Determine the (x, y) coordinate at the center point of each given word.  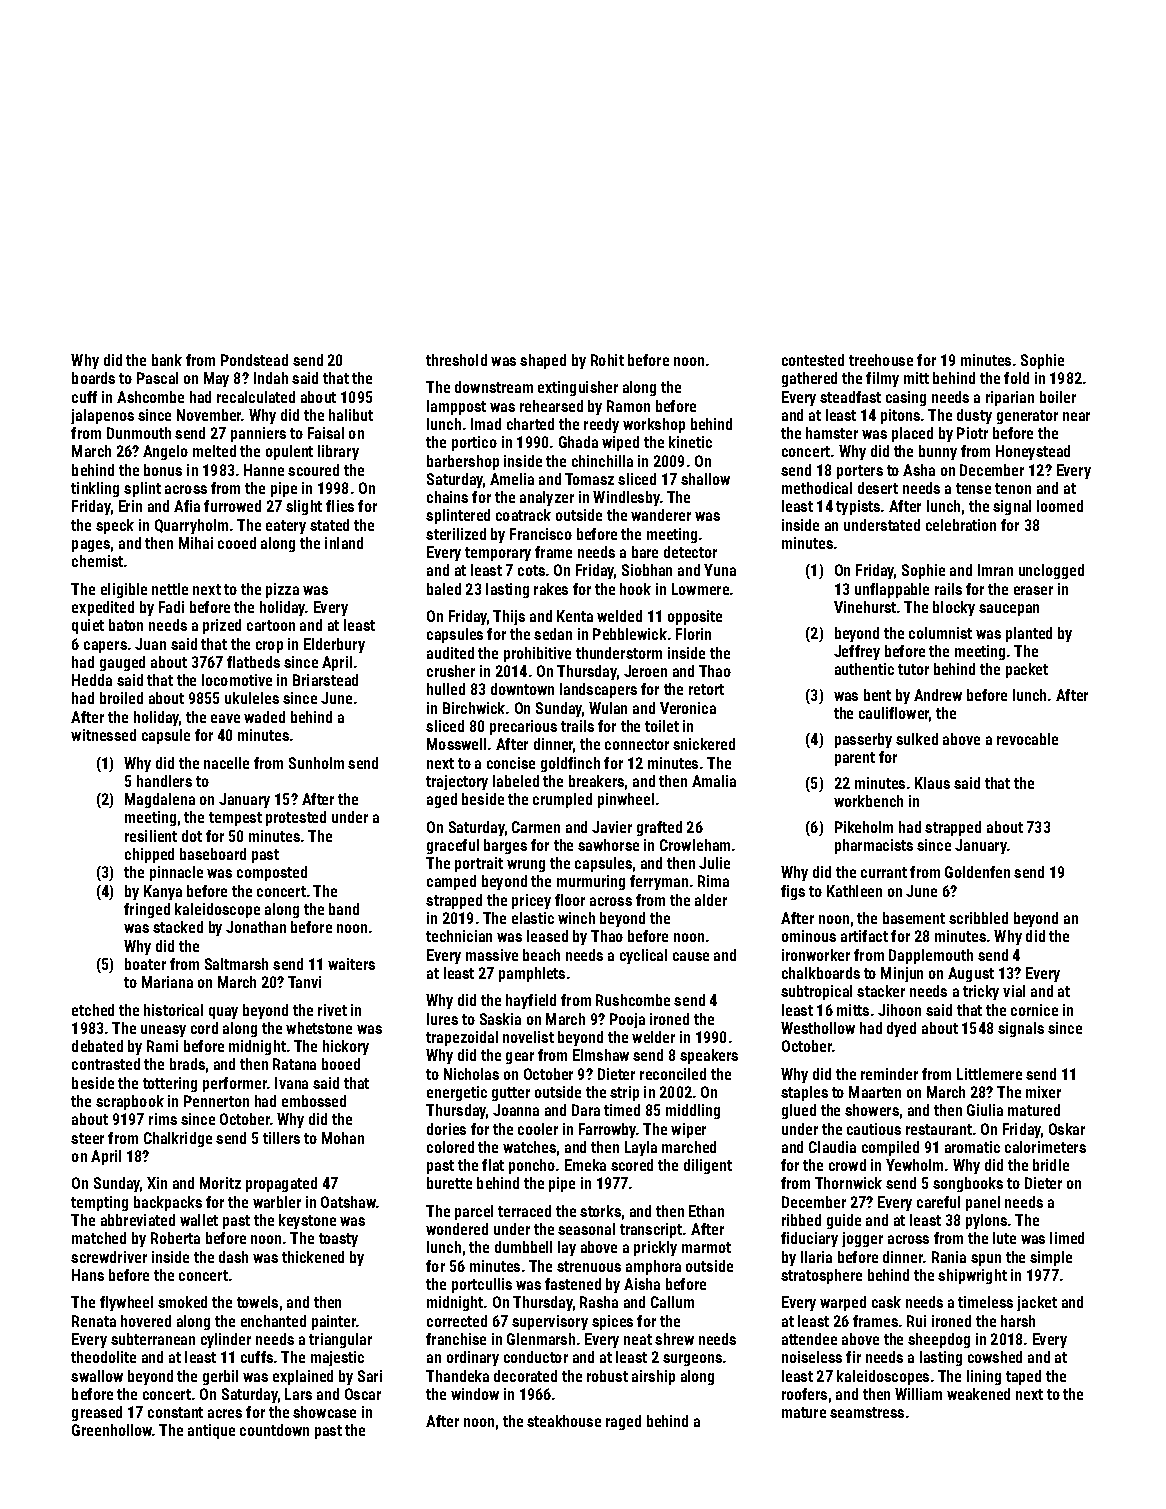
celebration (961, 525)
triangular (340, 1340)
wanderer (661, 515)
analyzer (547, 498)
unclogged (1051, 571)
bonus (163, 470)
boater (145, 964)
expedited (103, 608)
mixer (1043, 1092)
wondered (457, 1229)
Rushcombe (633, 1000)
